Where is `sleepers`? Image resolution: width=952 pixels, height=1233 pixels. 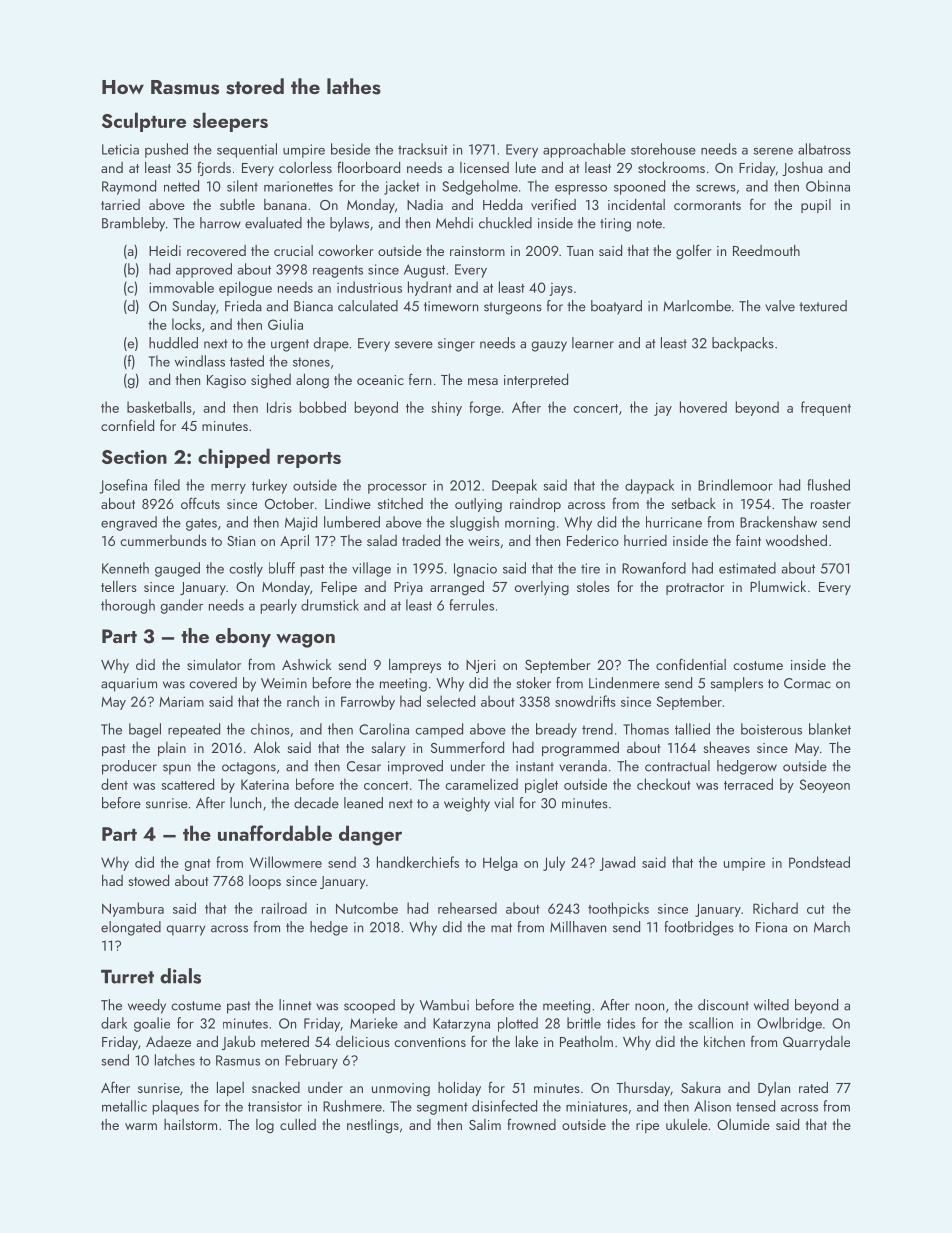
sleepers is located at coordinates (230, 122).
